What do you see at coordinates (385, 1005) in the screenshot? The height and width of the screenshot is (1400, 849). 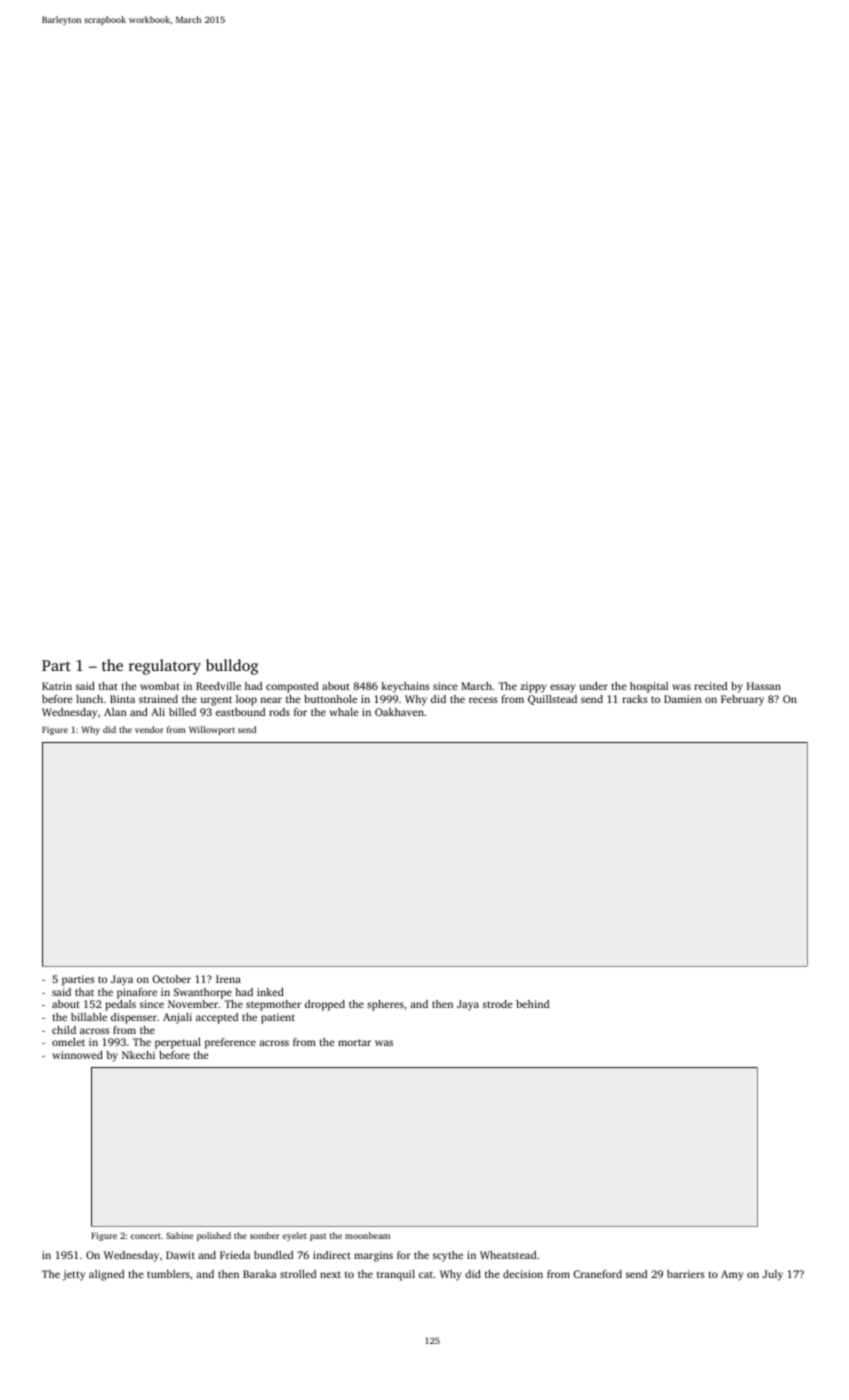 I see `spheres` at bounding box center [385, 1005].
